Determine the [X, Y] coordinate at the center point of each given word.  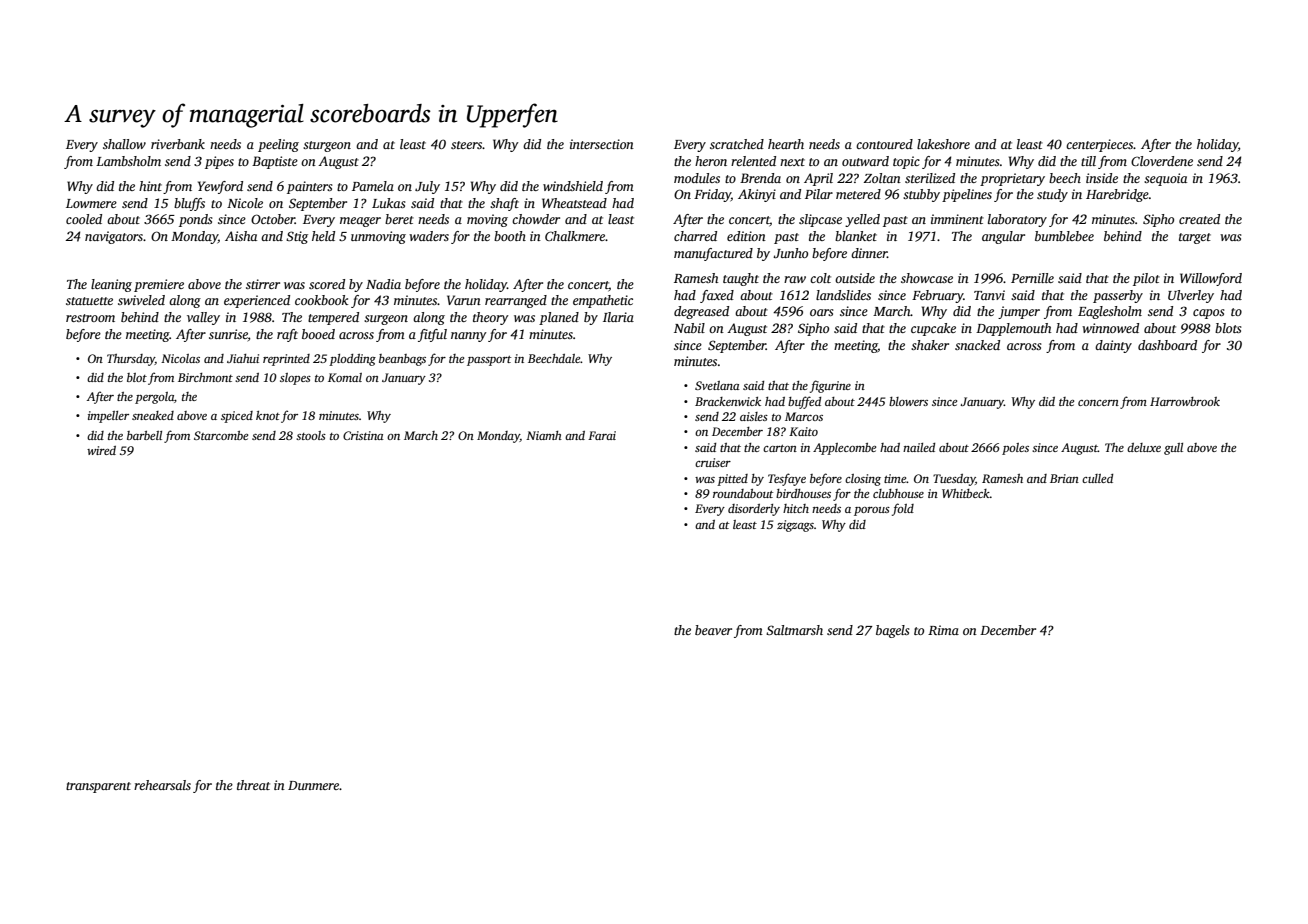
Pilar [819, 194]
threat [253, 785]
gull [1173, 449]
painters [310, 187]
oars [822, 312]
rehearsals [162, 785]
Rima [943, 630]
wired [101, 450]
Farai [602, 435]
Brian [1064, 478]
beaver [713, 630]
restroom [90, 318]
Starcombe [221, 435]
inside [1102, 178]
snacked [977, 345]
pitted [732, 480]
